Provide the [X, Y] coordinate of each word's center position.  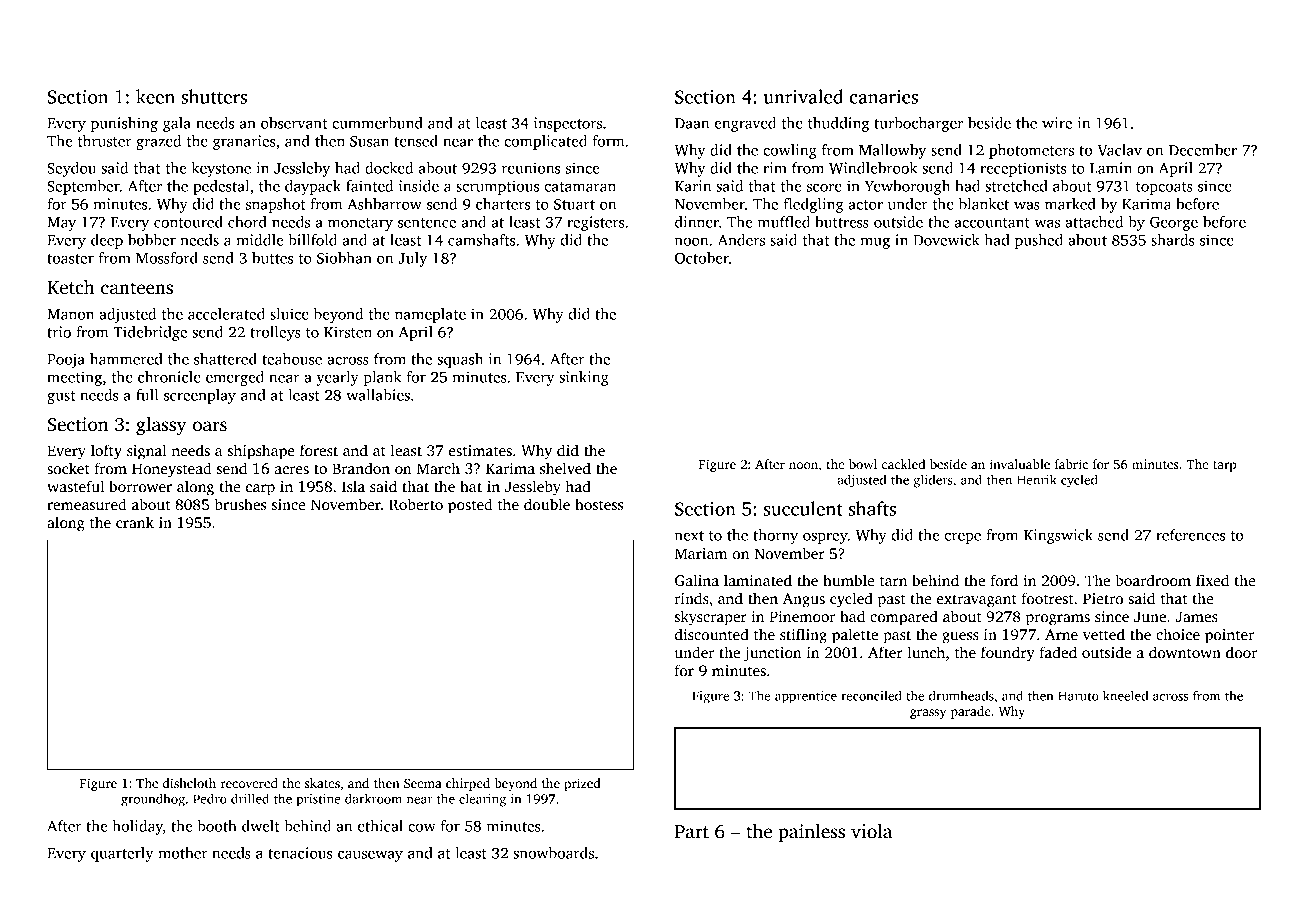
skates [322, 783]
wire [1057, 123]
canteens [137, 288]
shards [1173, 240]
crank [135, 522]
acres [291, 470]
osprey [825, 538]
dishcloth [189, 783]
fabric [1071, 464]
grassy [928, 714]
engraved [745, 124]
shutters [214, 96]
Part [692, 832]
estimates [480, 450]
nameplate [430, 315]
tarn [893, 581]
